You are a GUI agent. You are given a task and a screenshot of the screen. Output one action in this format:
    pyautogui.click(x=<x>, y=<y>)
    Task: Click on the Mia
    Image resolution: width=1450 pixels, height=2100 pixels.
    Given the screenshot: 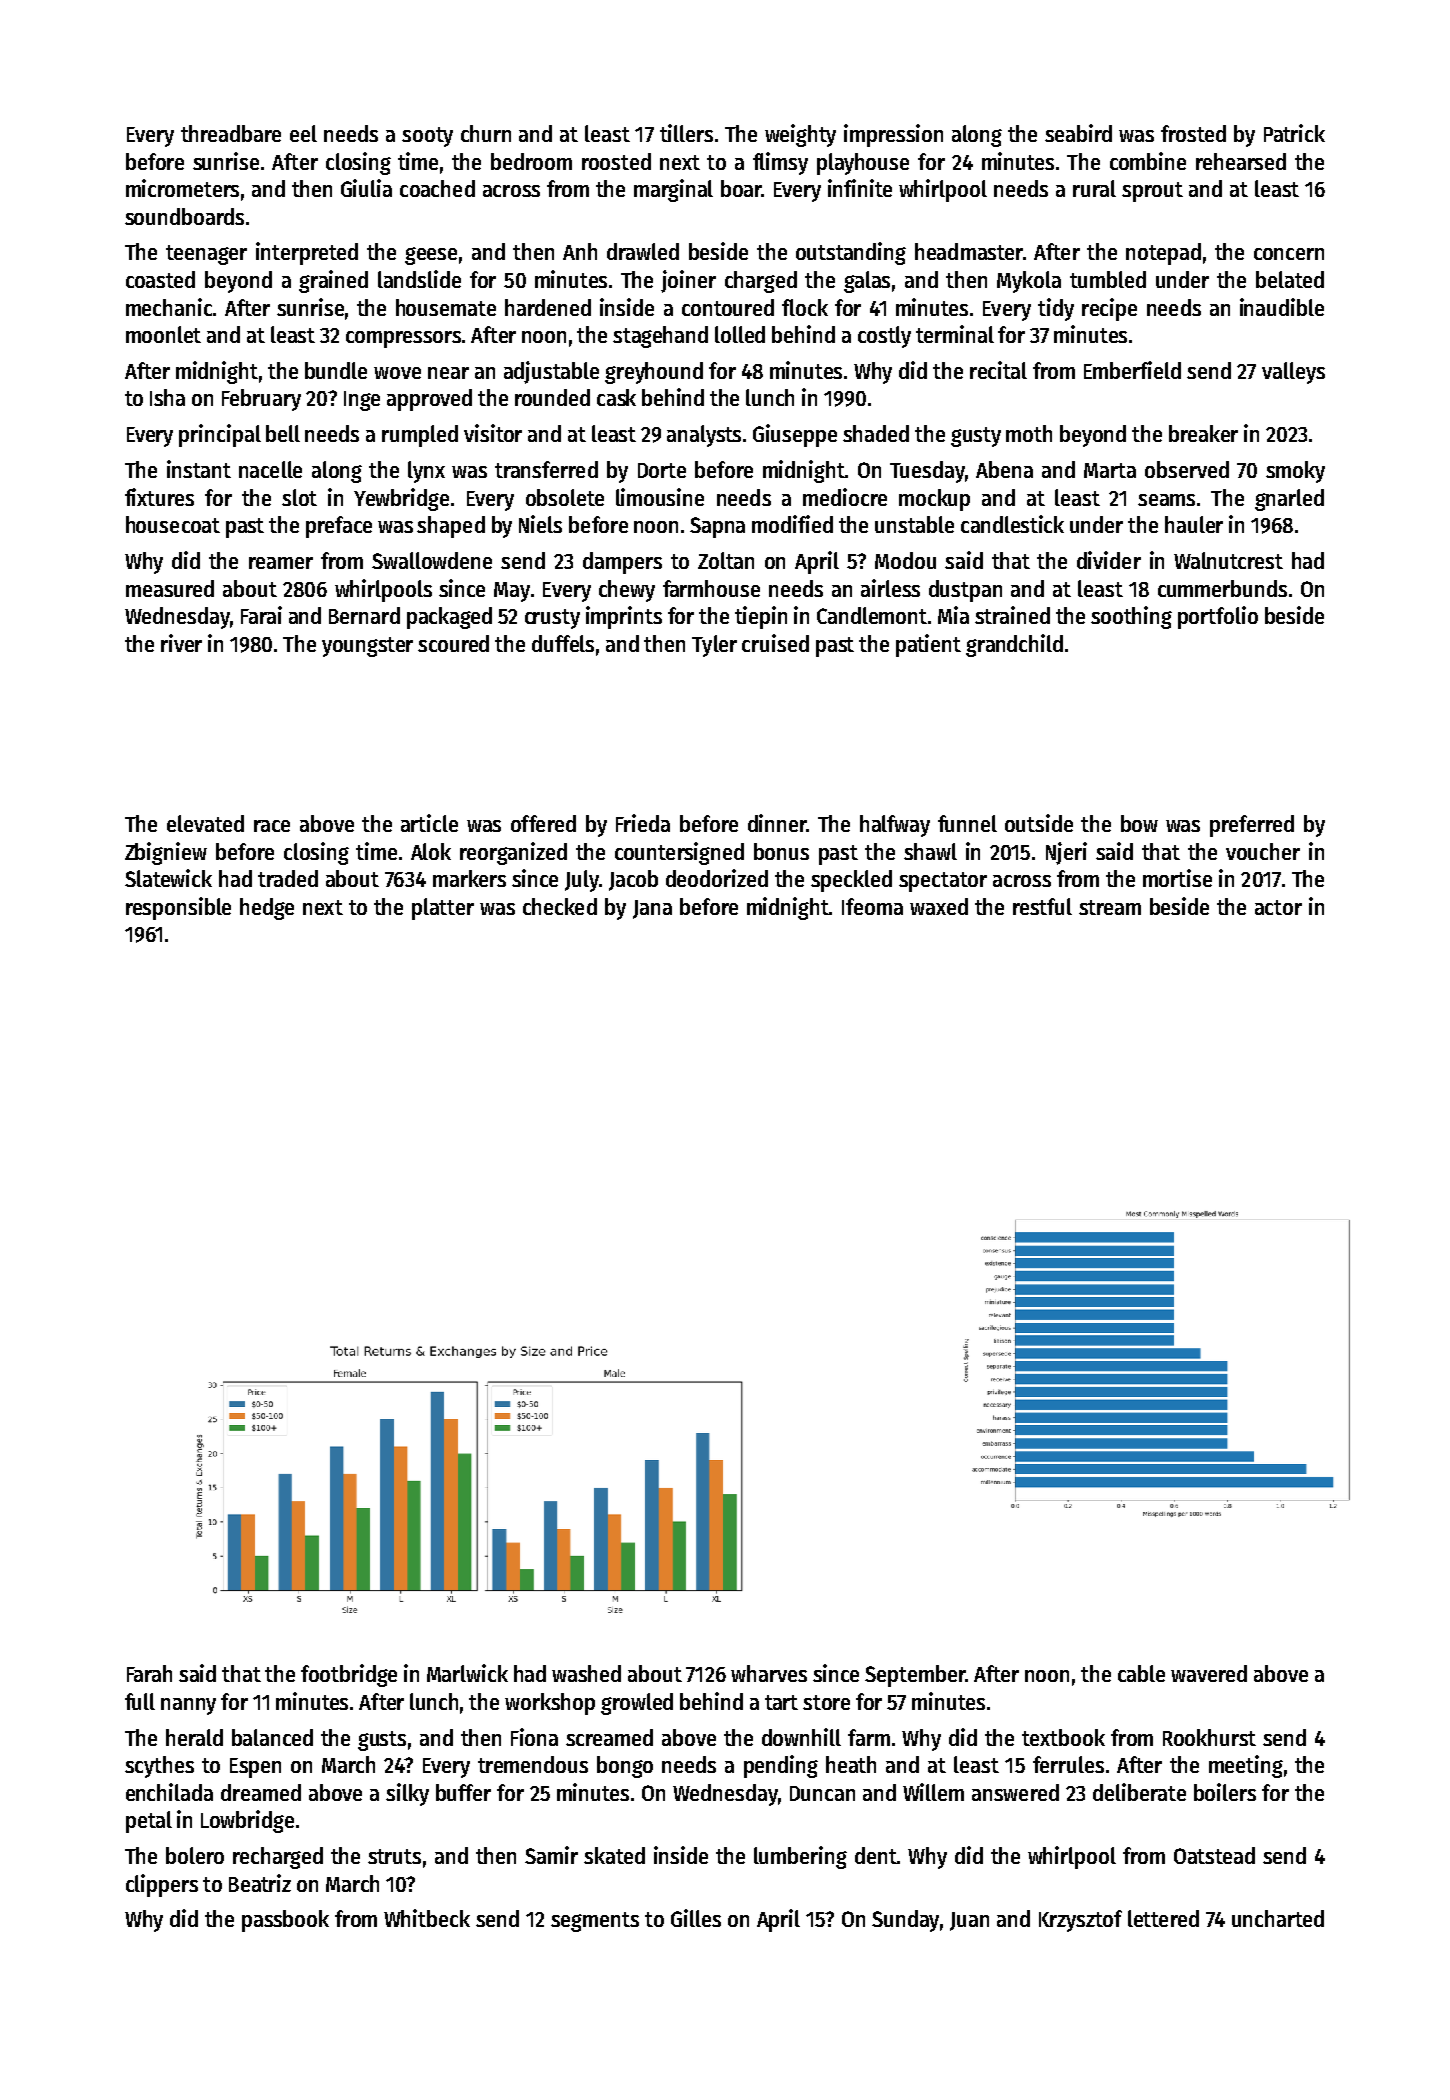 What is the action you would take?
    pyautogui.click(x=953, y=615)
